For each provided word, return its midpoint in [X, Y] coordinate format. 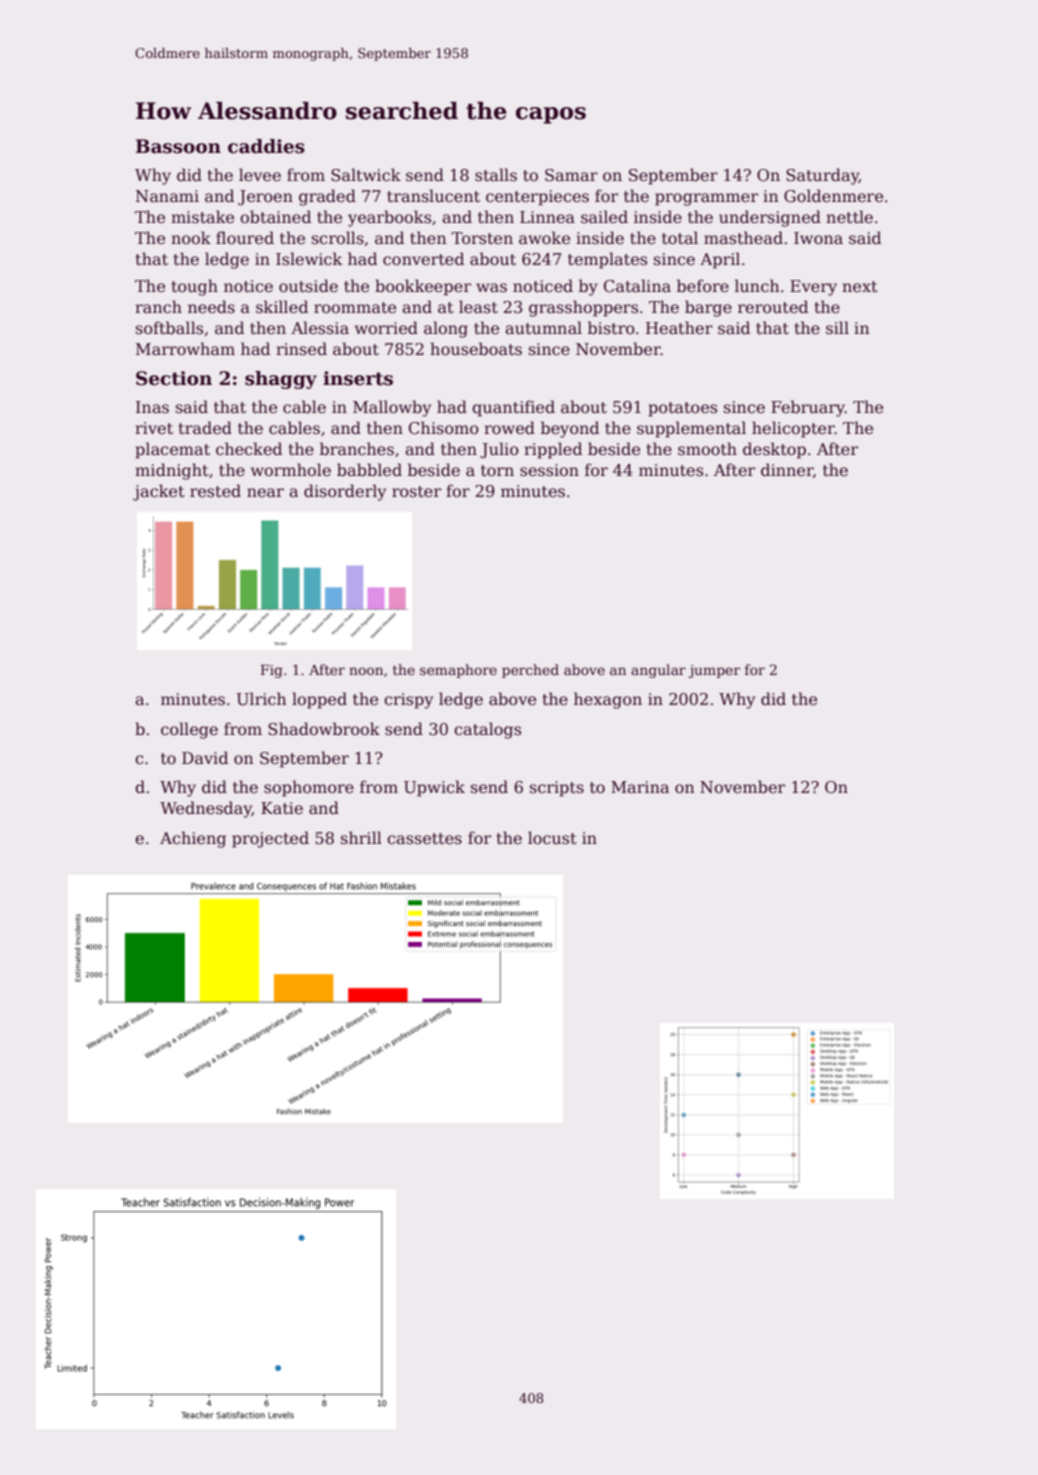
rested [215, 491]
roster [416, 492]
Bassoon [178, 146]
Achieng [193, 839]
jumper [714, 671]
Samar [571, 175]
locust [552, 838]
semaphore [458, 671]
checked [249, 449]
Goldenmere [833, 196]
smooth [707, 449]
